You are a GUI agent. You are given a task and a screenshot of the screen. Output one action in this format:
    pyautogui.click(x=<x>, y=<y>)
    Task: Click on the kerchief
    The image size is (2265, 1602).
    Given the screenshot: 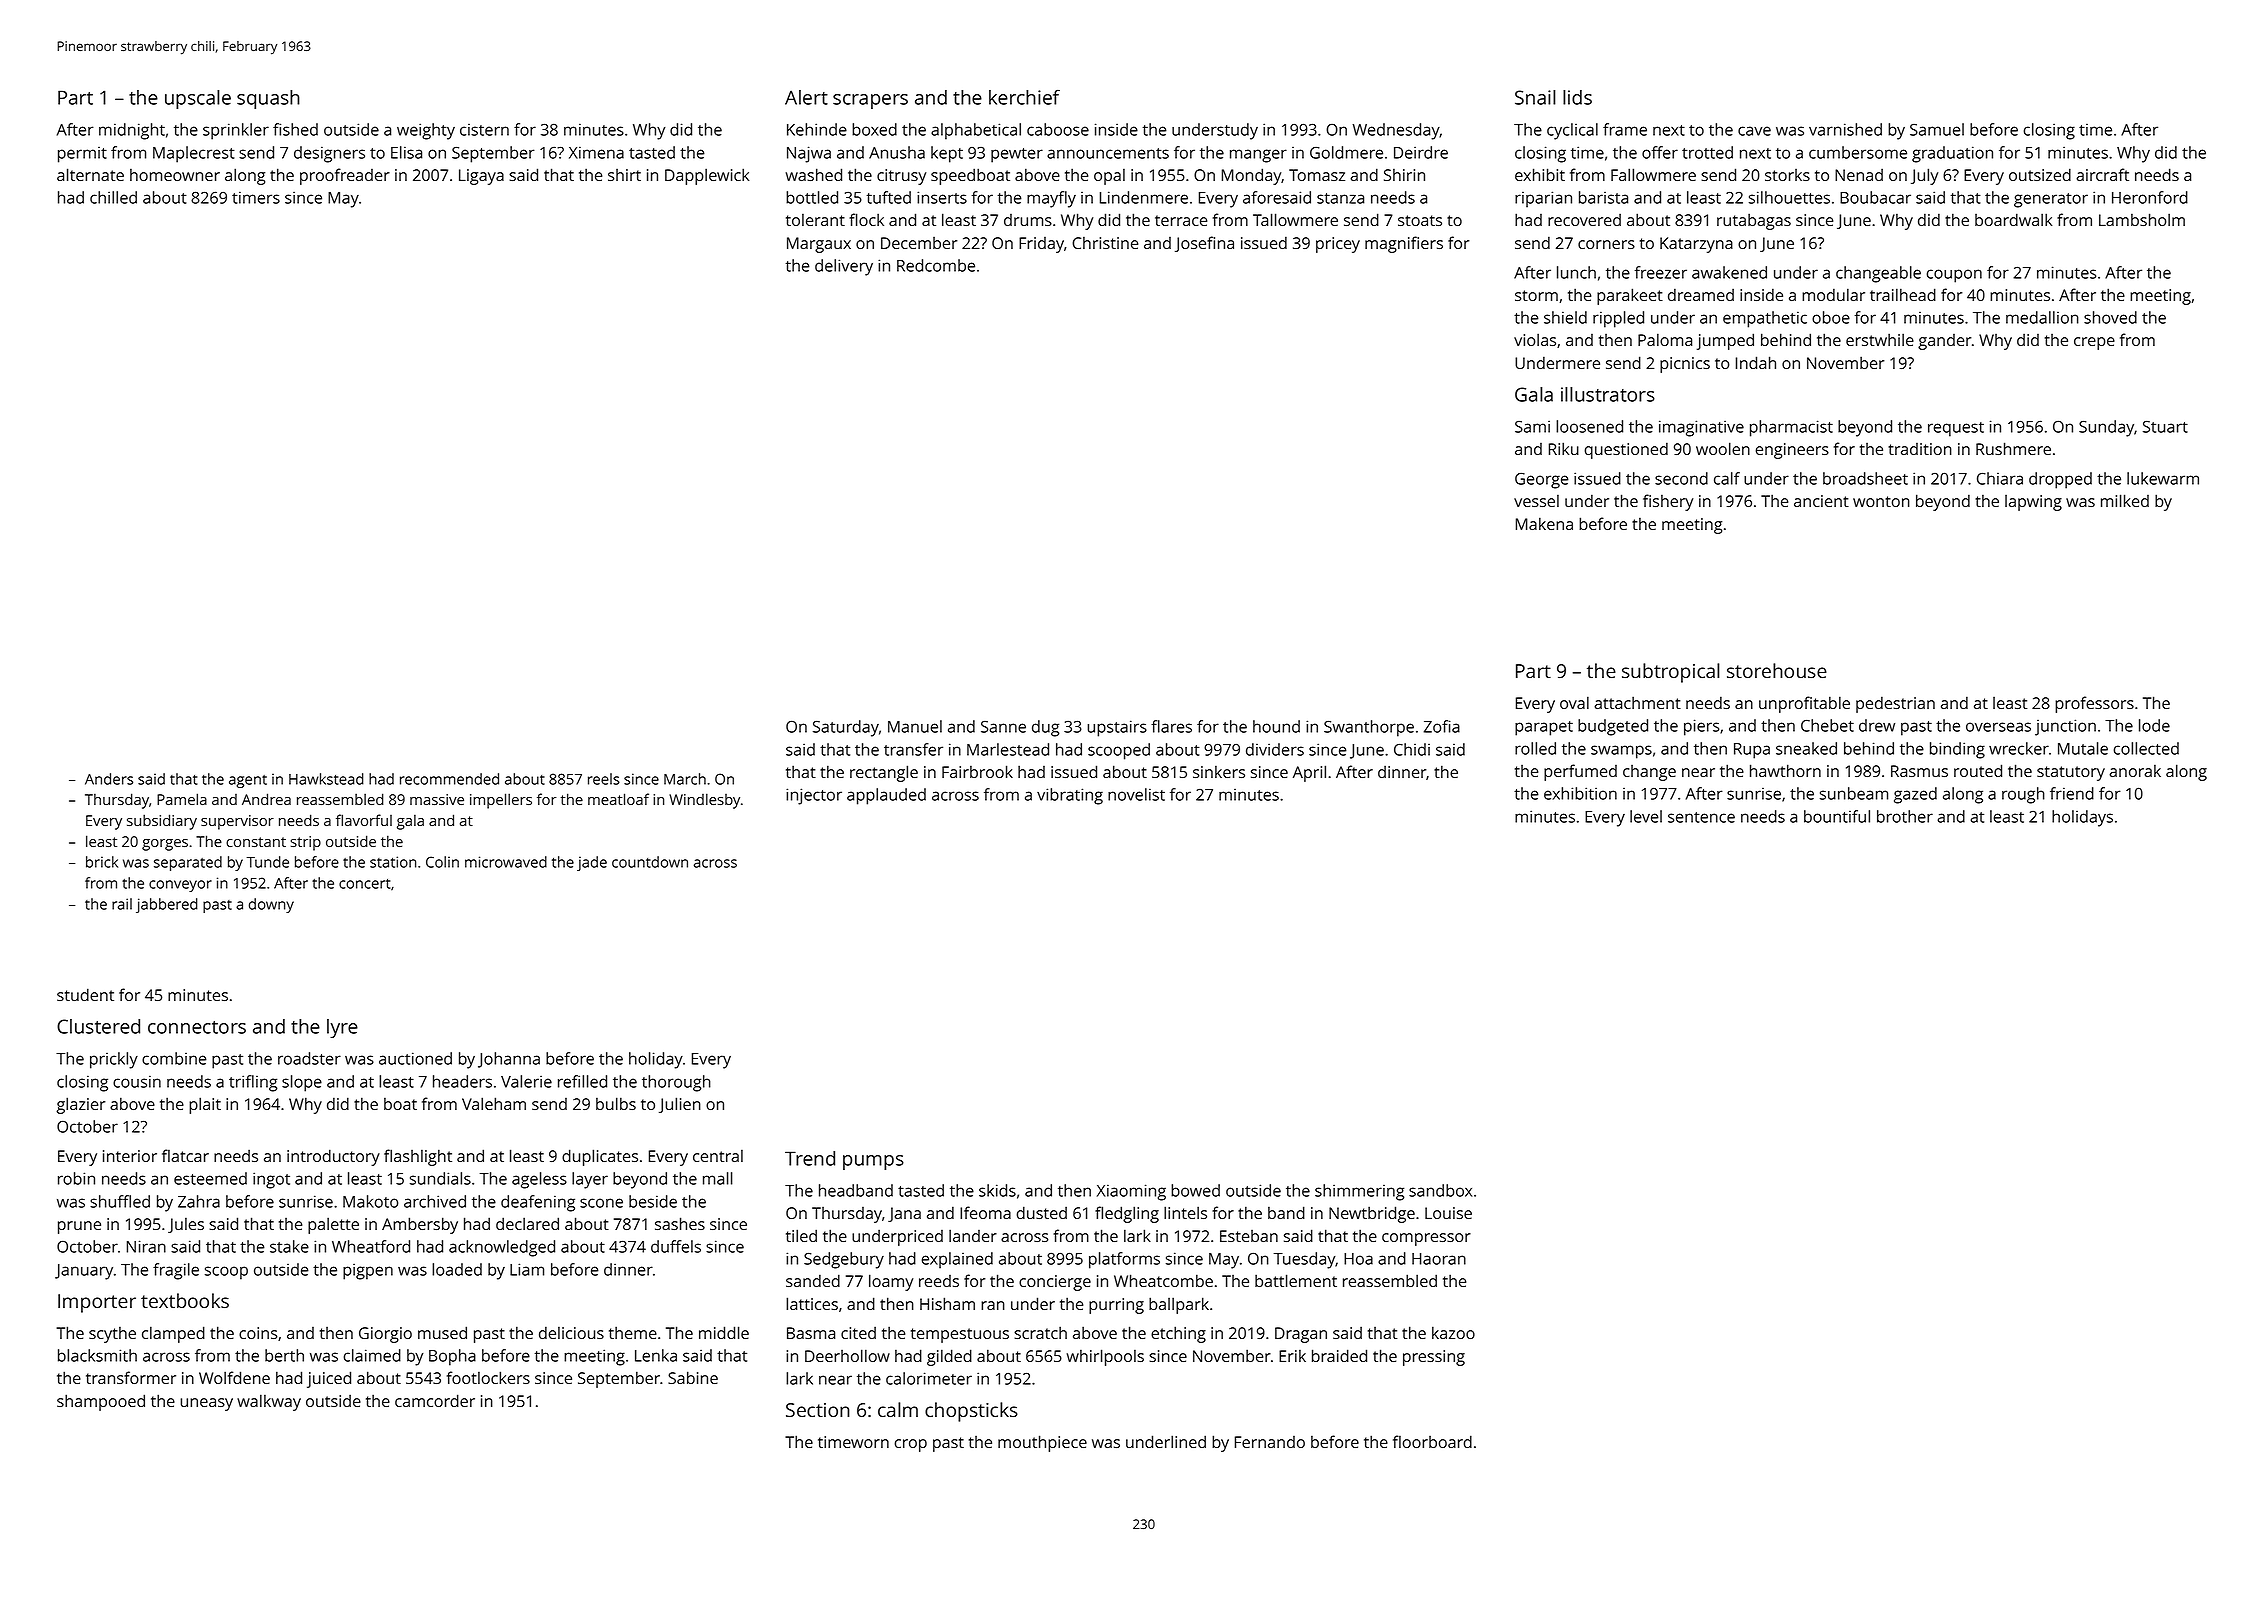 What is the action you would take?
    pyautogui.click(x=1024, y=97)
